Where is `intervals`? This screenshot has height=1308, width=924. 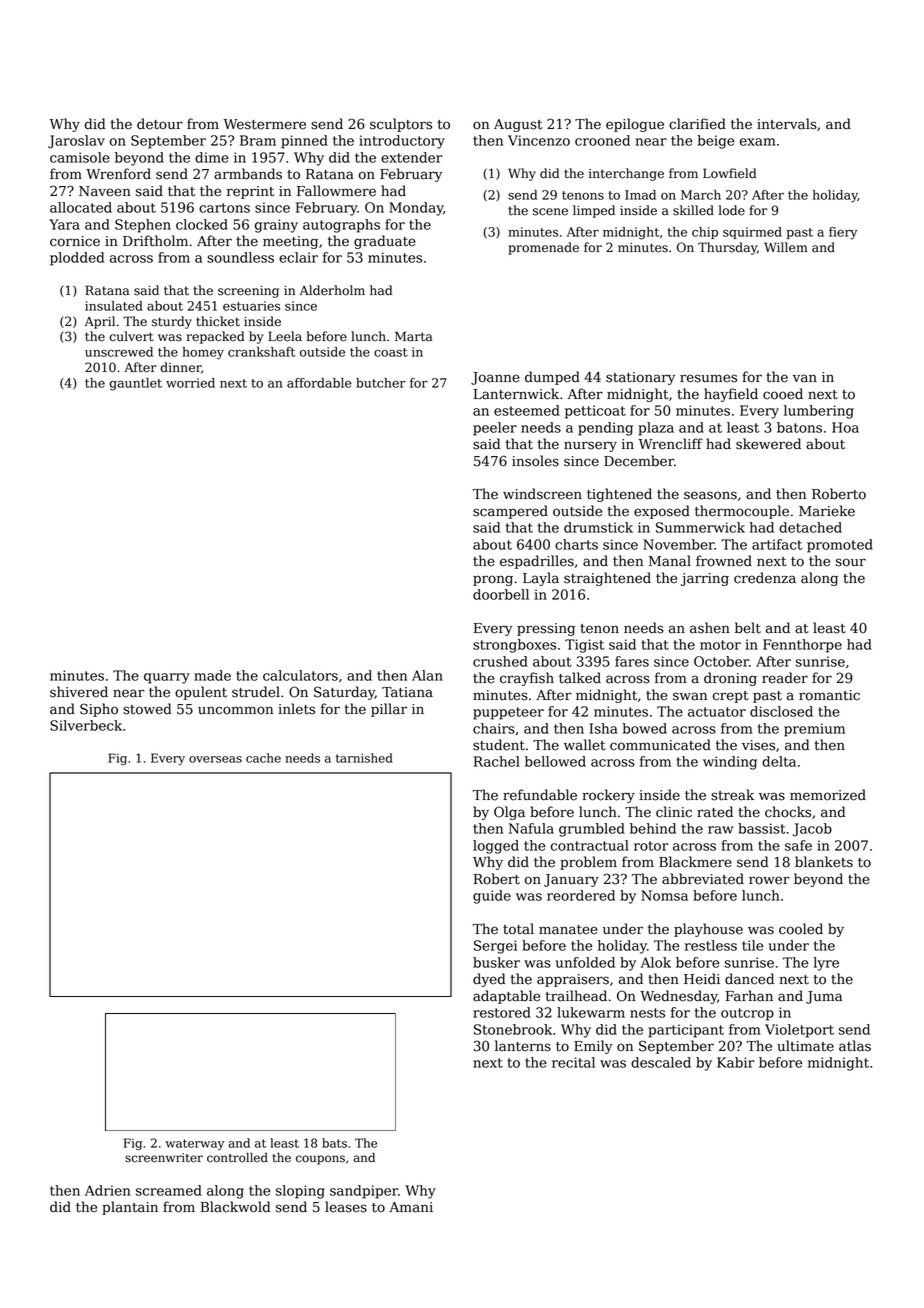 intervals is located at coordinates (787, 124).
